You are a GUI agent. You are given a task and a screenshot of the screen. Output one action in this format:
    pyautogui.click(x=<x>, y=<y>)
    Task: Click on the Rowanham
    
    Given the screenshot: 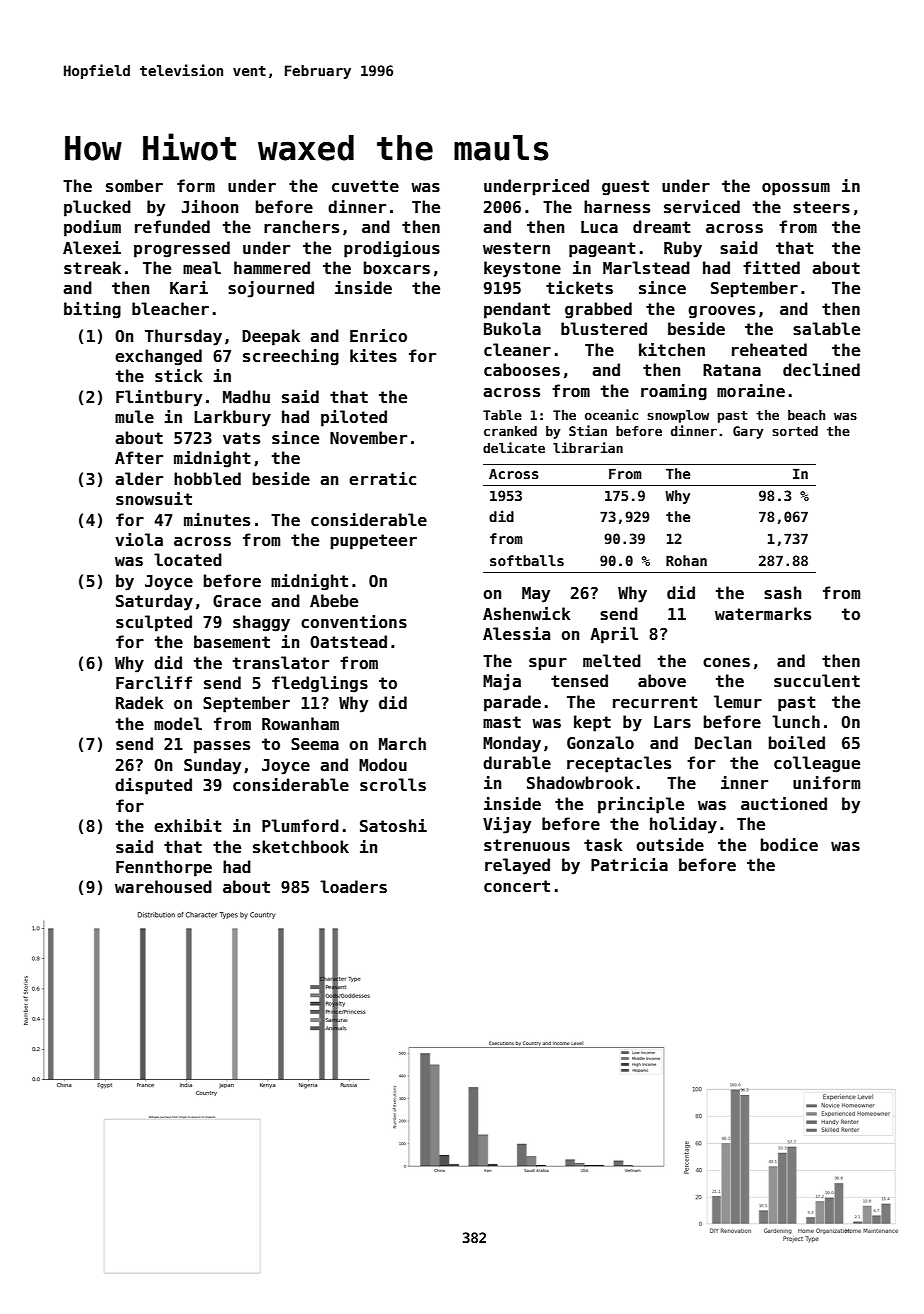 What is the action you would take?
    pyautogui.click(x=300, y=724)
